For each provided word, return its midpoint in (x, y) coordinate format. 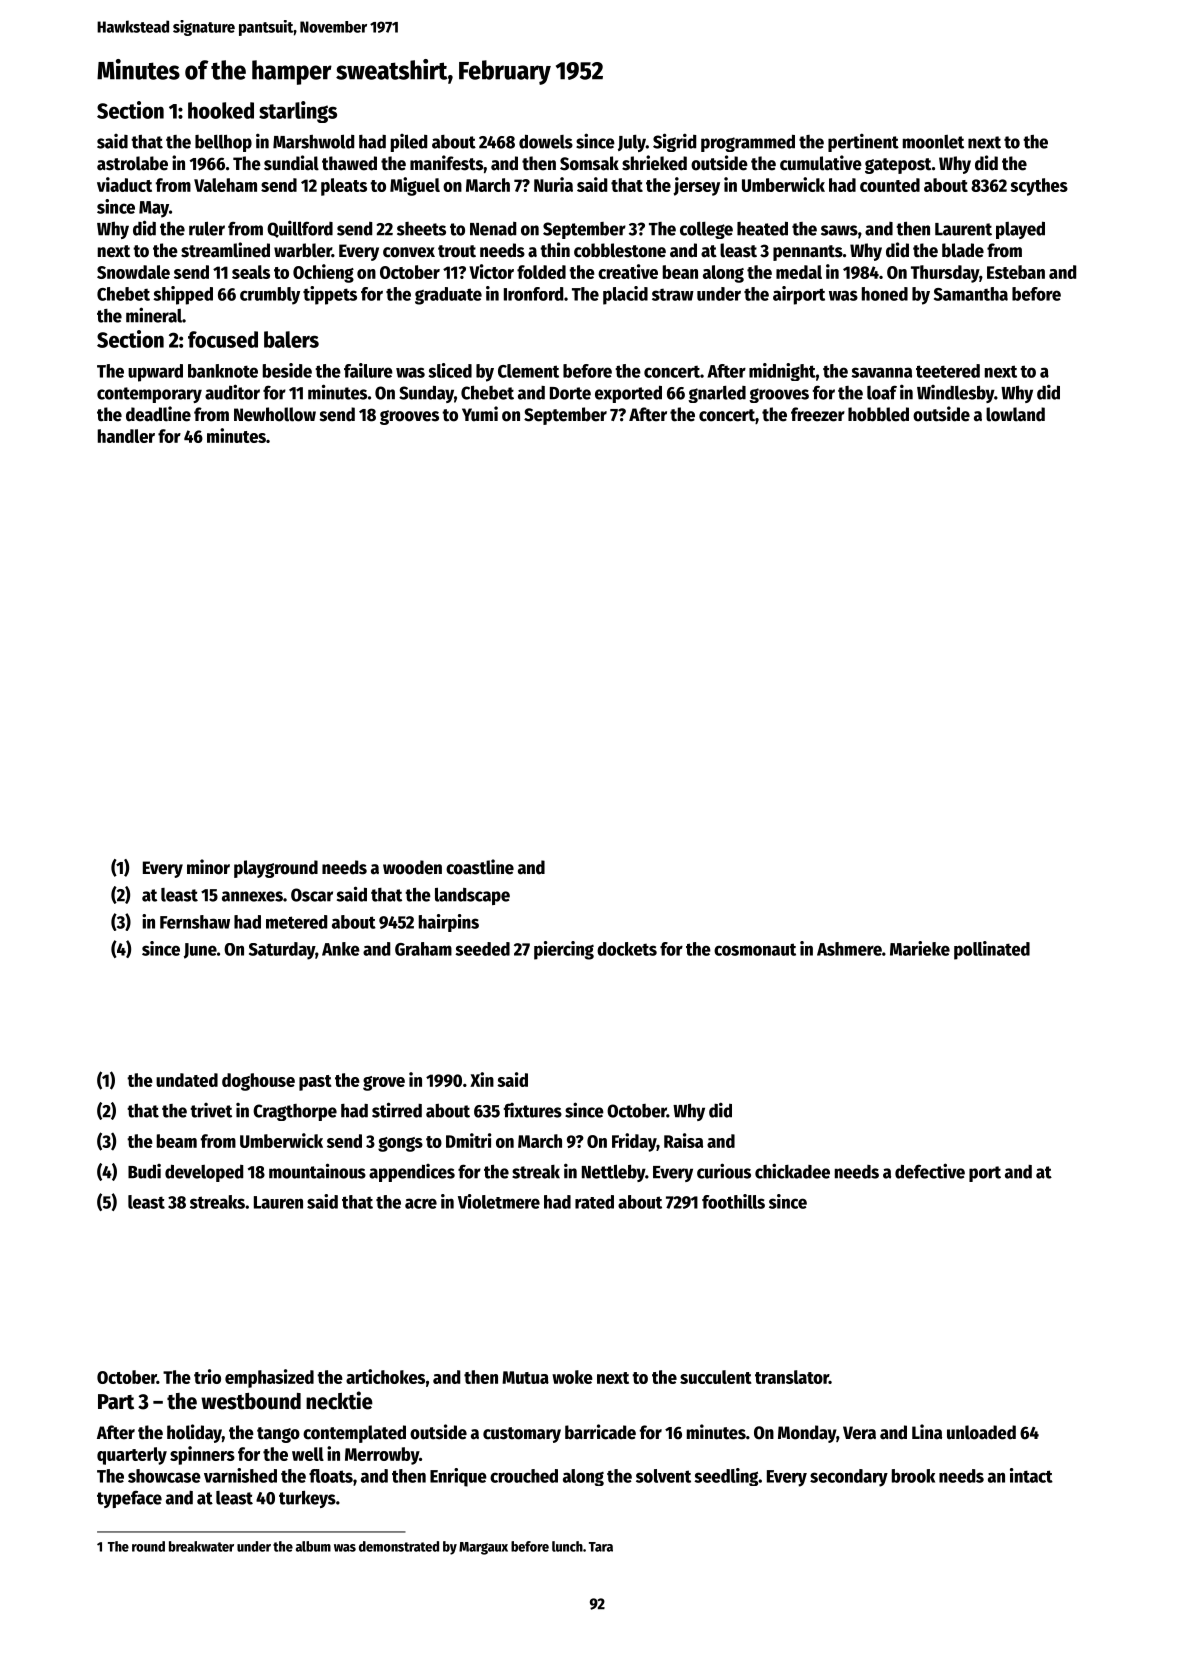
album (313, 1546)
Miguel (415, 186)
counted (890, 185)
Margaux (483, 1548)
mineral (154, 315)
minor (208, 867)
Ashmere (849, 949)
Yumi (480, 414)
